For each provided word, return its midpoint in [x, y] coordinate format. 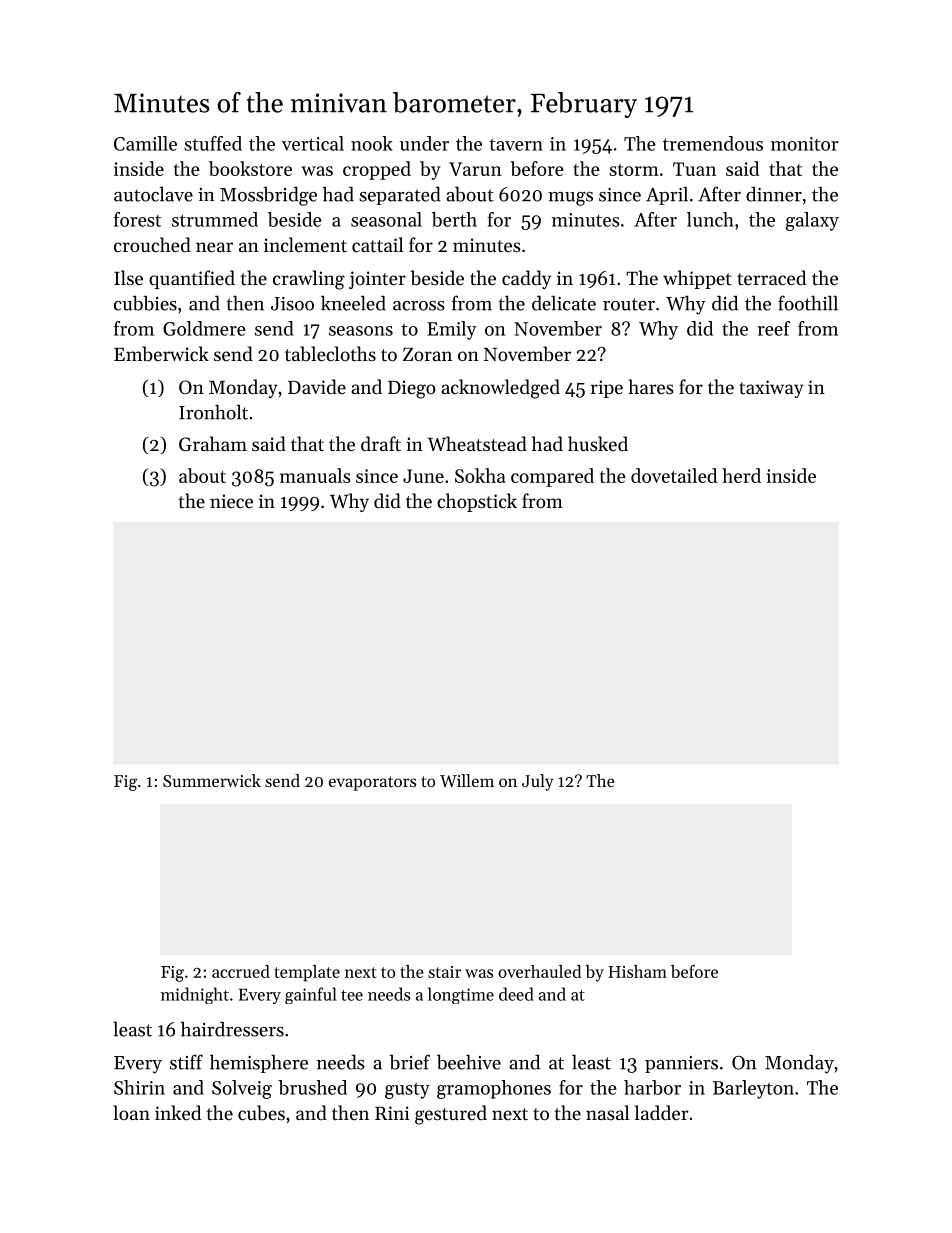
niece [231, 501]
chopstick [477, 502]
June [423, 476]
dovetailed [674, 475]
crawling [309, 280]
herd [741, 475]
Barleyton [753, 1089]
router [629, 304]
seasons [361, 331]
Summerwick [212, 780]
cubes [261, 1113]
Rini [392, 1113]
